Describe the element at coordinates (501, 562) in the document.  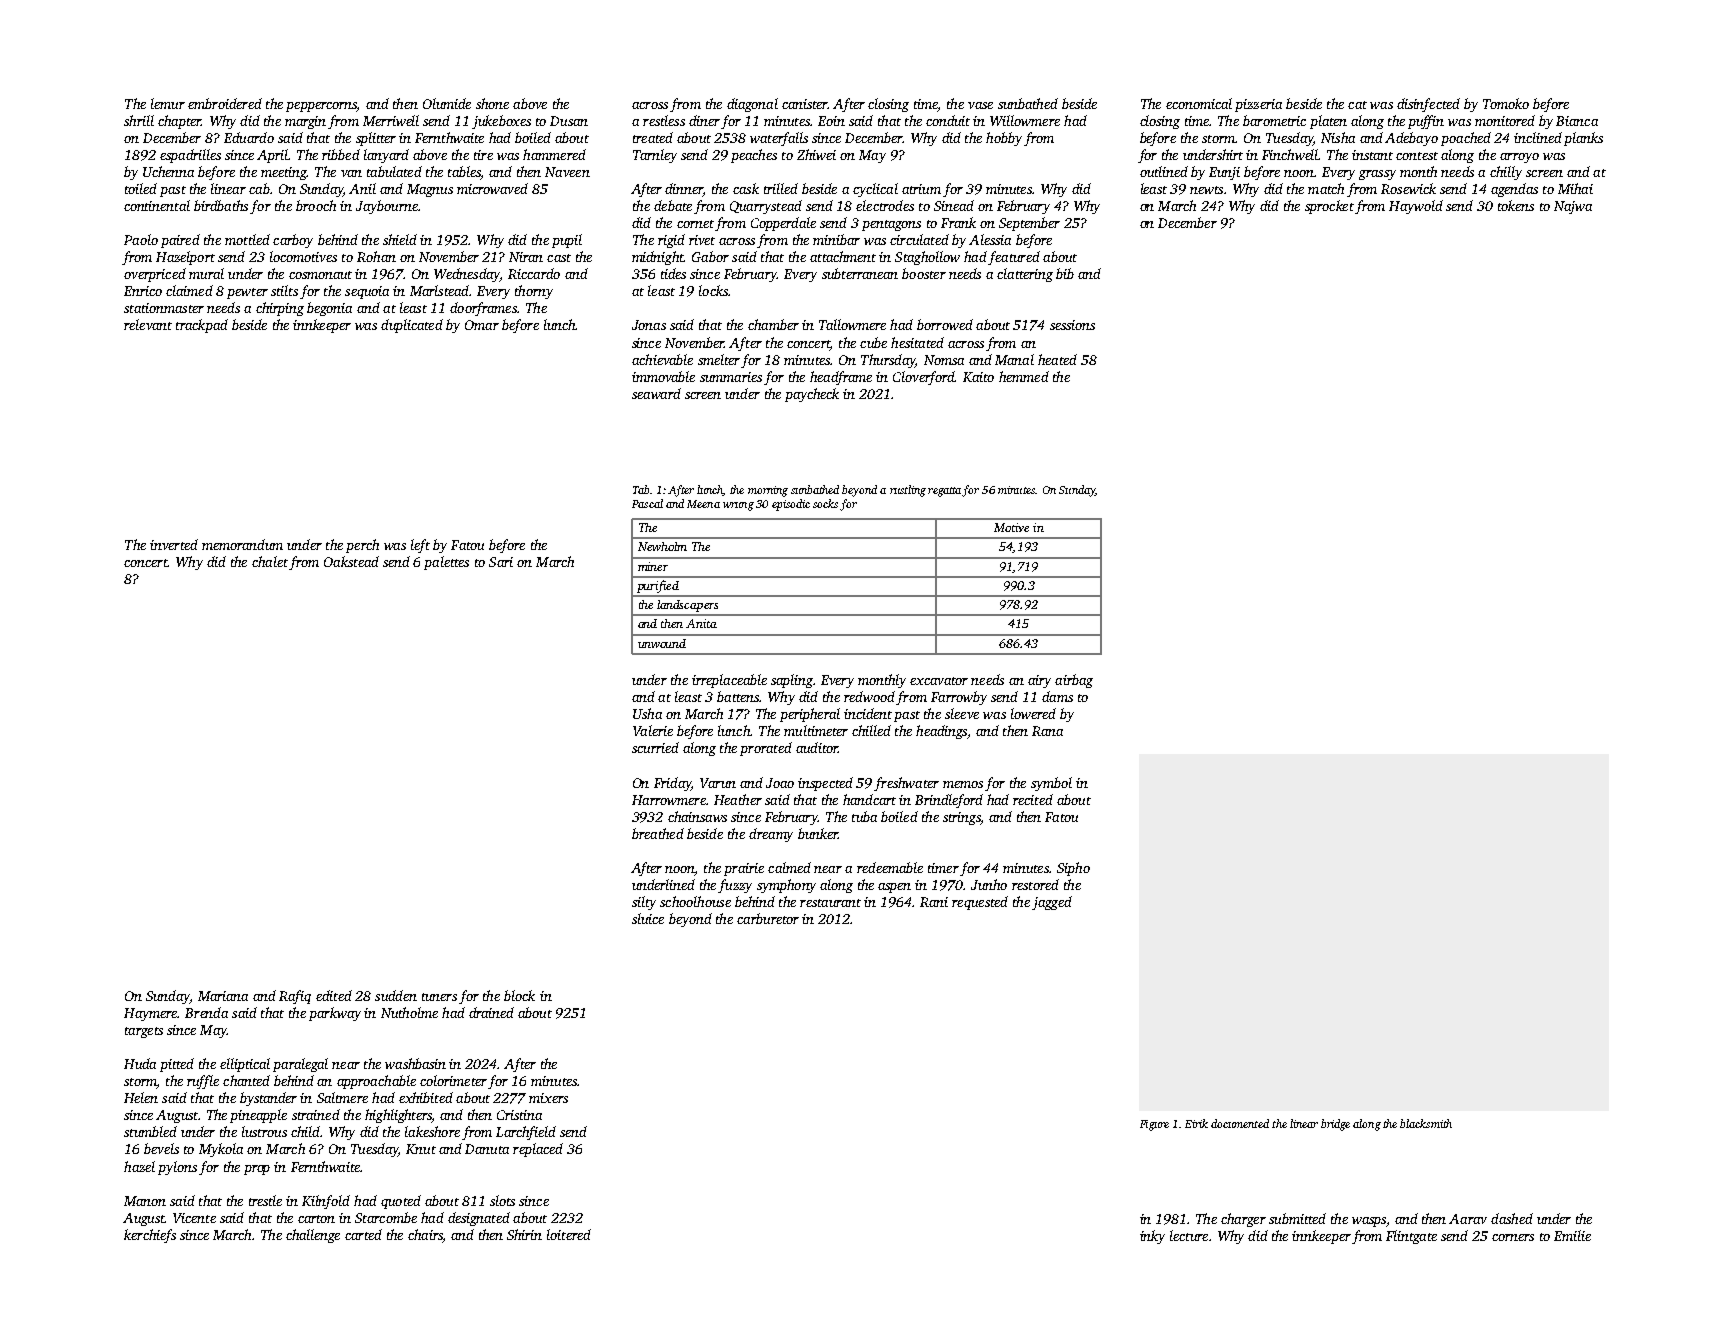
I see `Sari` at that location.
